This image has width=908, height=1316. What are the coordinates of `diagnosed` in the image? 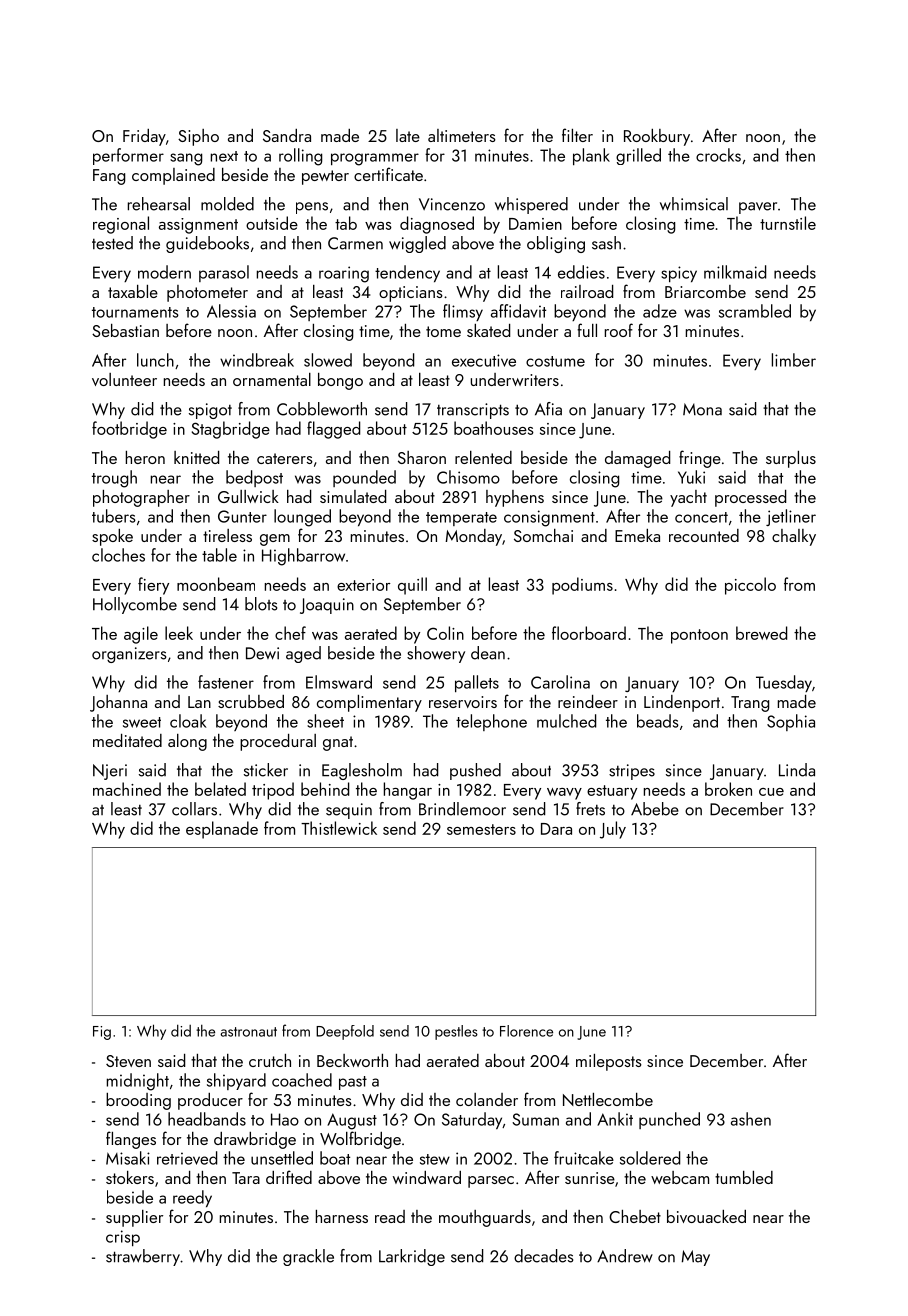 It's located at (437, 225).
